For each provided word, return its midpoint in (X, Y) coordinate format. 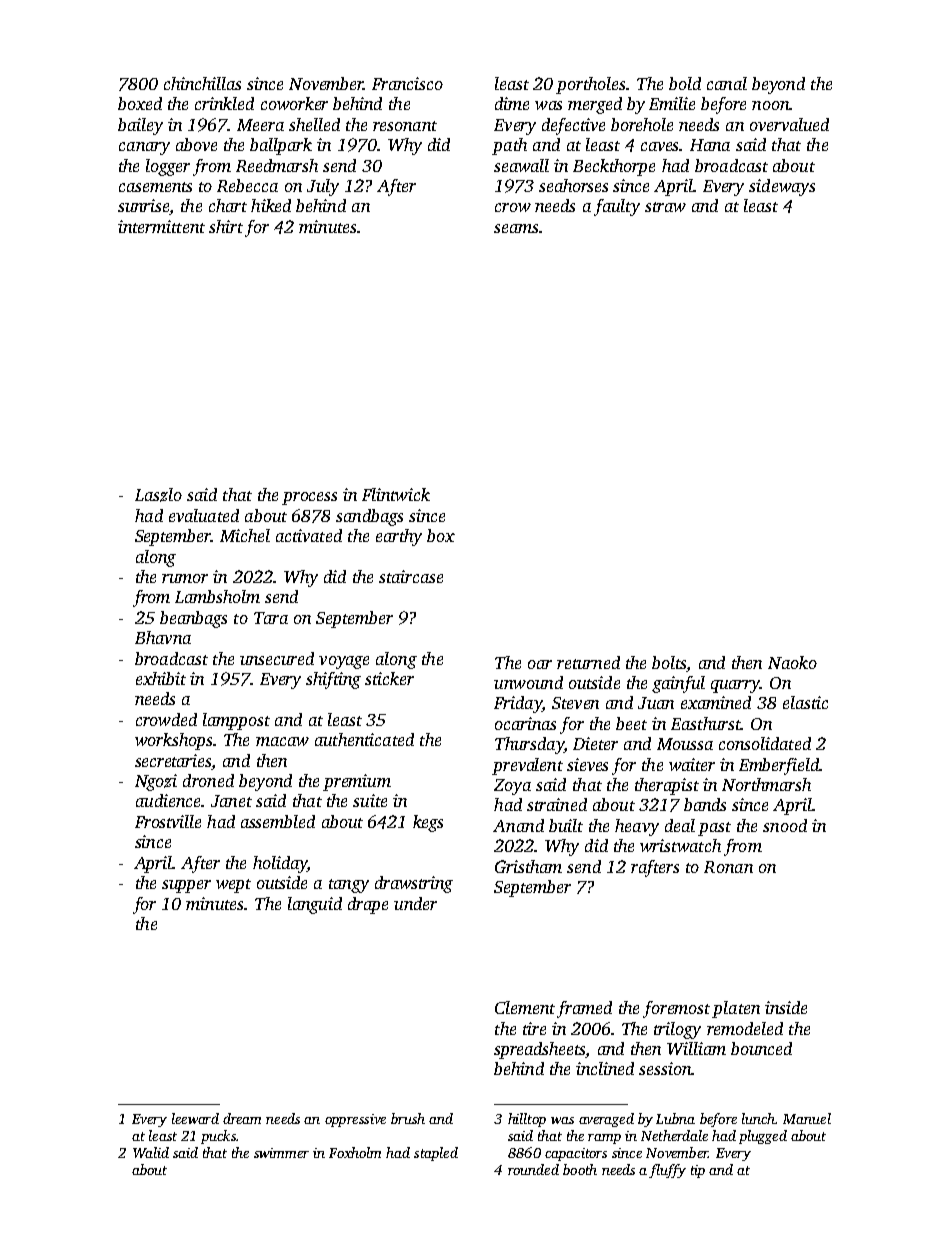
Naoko (792, 662)
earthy (399, 537)
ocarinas (525, 723)
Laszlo (158, 495)
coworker (294, 103)
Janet (231, 801)
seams (516, 228)
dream (242, 1118)
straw (665, 207)
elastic (805, 702)
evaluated (204, 515)
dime (512, 103)
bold (685, 83)
